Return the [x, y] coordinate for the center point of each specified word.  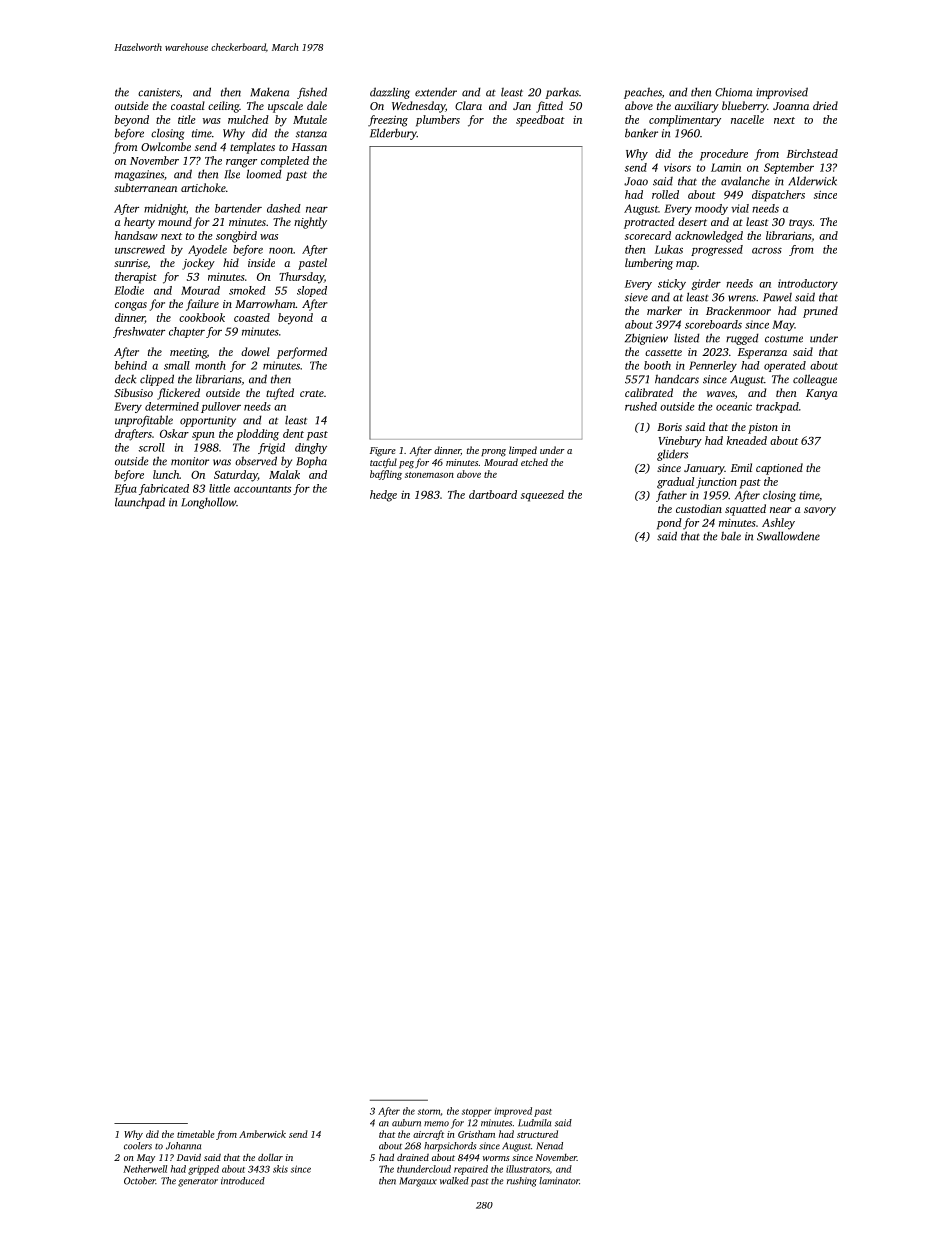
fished [312, 93]
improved [513, 1112]
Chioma [733, 92]
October [140, 1181]
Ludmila [534, 1123]
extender [436, 92]
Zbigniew [646, 339]
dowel [255, 351]
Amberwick [262, 1134]
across [767, 251]
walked [454, 1181]
